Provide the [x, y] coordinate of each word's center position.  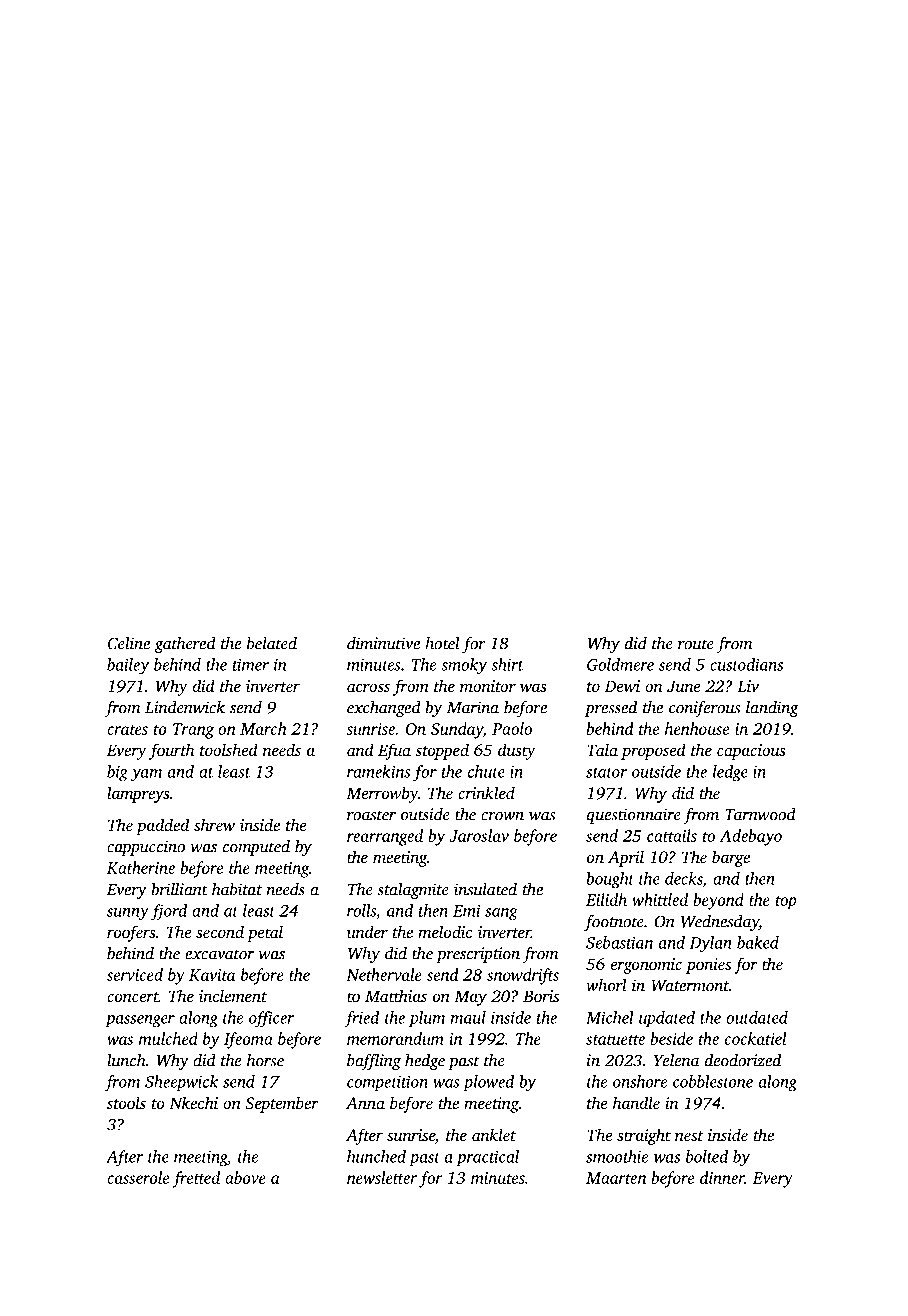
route [696, 644]
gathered [185, 645]
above [245, 1177]
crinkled [486, 792]
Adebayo [750, 837]
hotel [442, 643]
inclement [233, 995]
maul [468, 1017]
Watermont [690, 986]
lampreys [138, 794]
